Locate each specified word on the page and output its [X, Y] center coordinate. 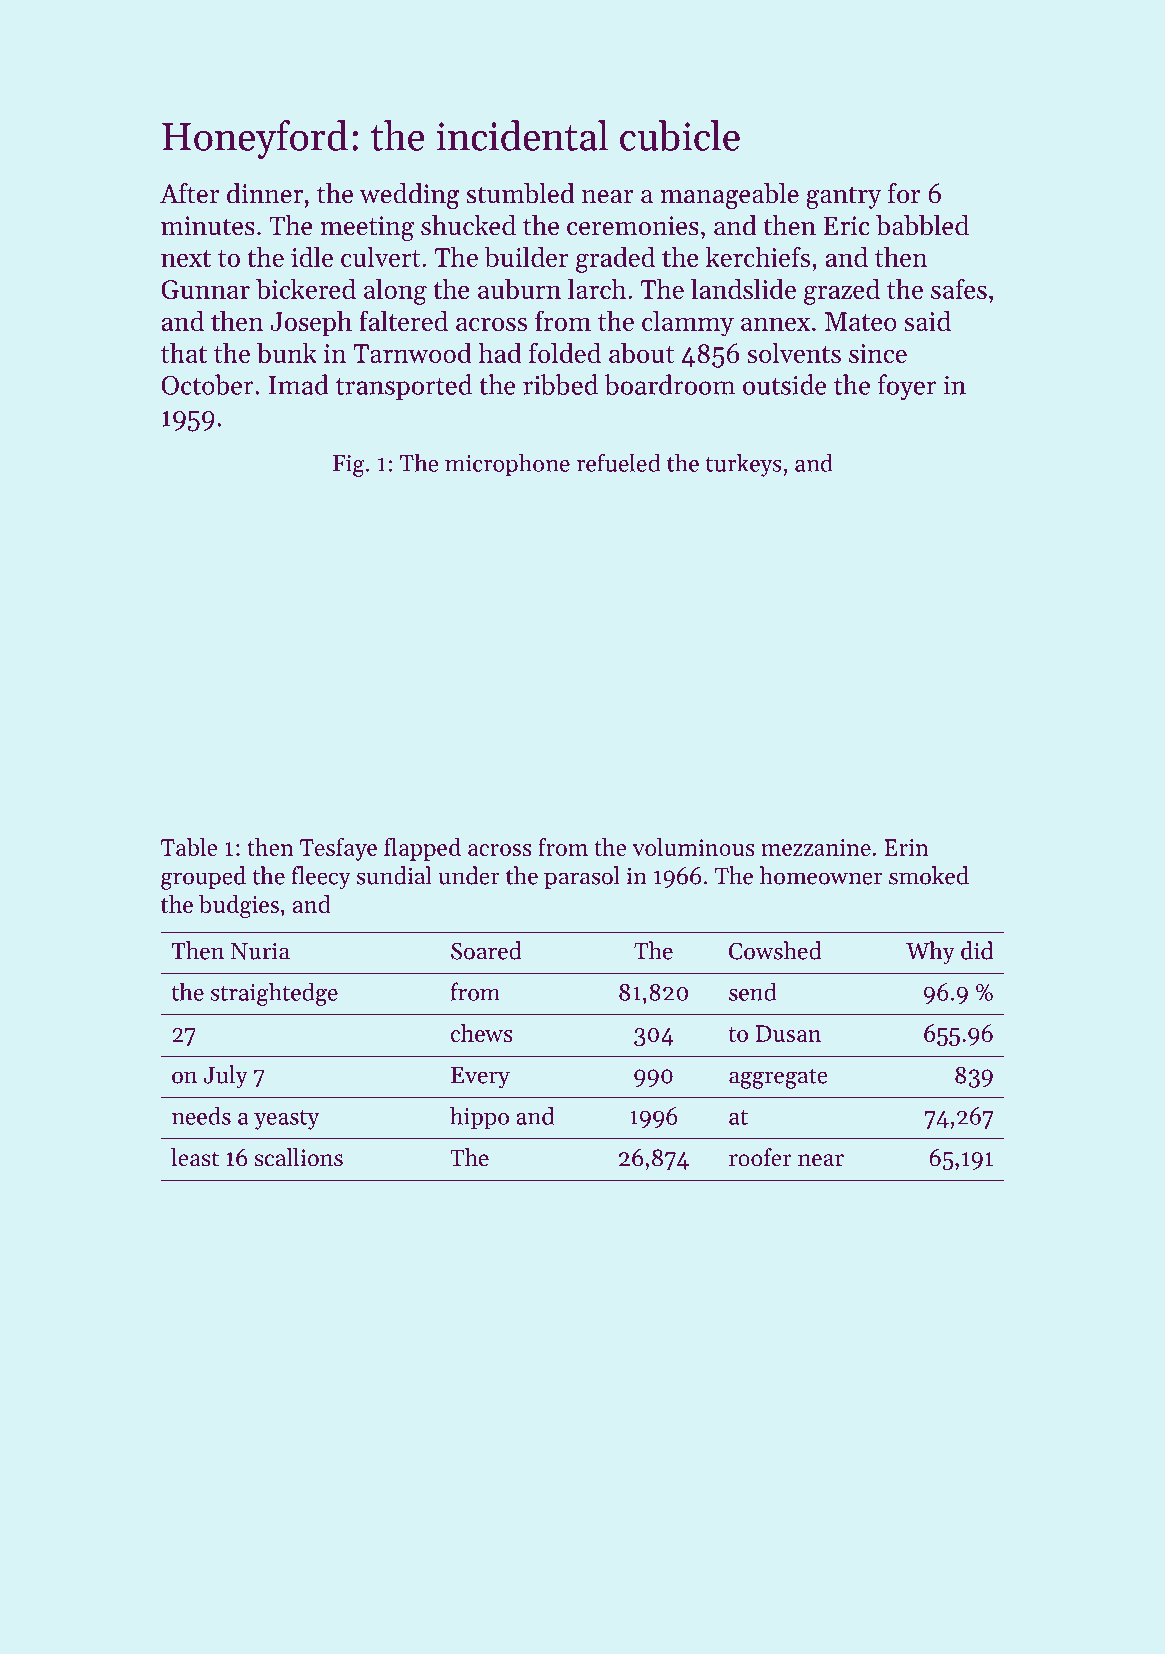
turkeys [743, 465]
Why [930, 953]
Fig [349, 466]
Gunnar [206, 289]
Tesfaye [338, 849]
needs [201, 1116]
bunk [287, 352]
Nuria [260, 951]
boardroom [670, 384]
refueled [618, 462]
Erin [906, 847]
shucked [468, 225]
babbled [922, 225]
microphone [507, 465]
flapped [422, 849]
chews [482, 1033]
